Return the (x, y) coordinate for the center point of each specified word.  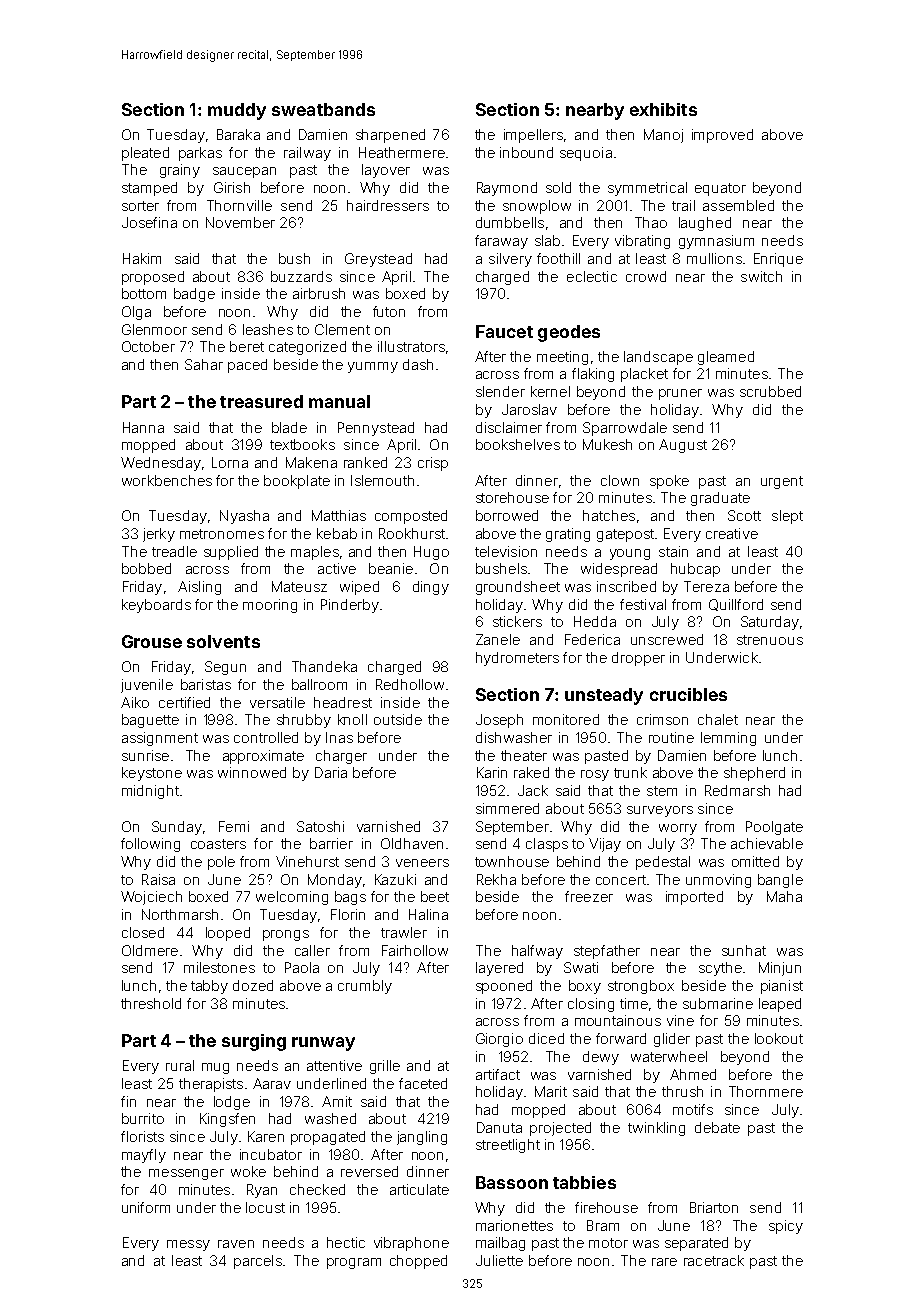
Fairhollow (415, 950)
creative (732, 533)
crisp (433, 464)
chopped (418, 1262)
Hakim (142, 258)
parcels (258, 1262)
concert (621, 880)
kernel (550, 391)
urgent (782, 482)
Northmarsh (180, 914)
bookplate (297, 482)
